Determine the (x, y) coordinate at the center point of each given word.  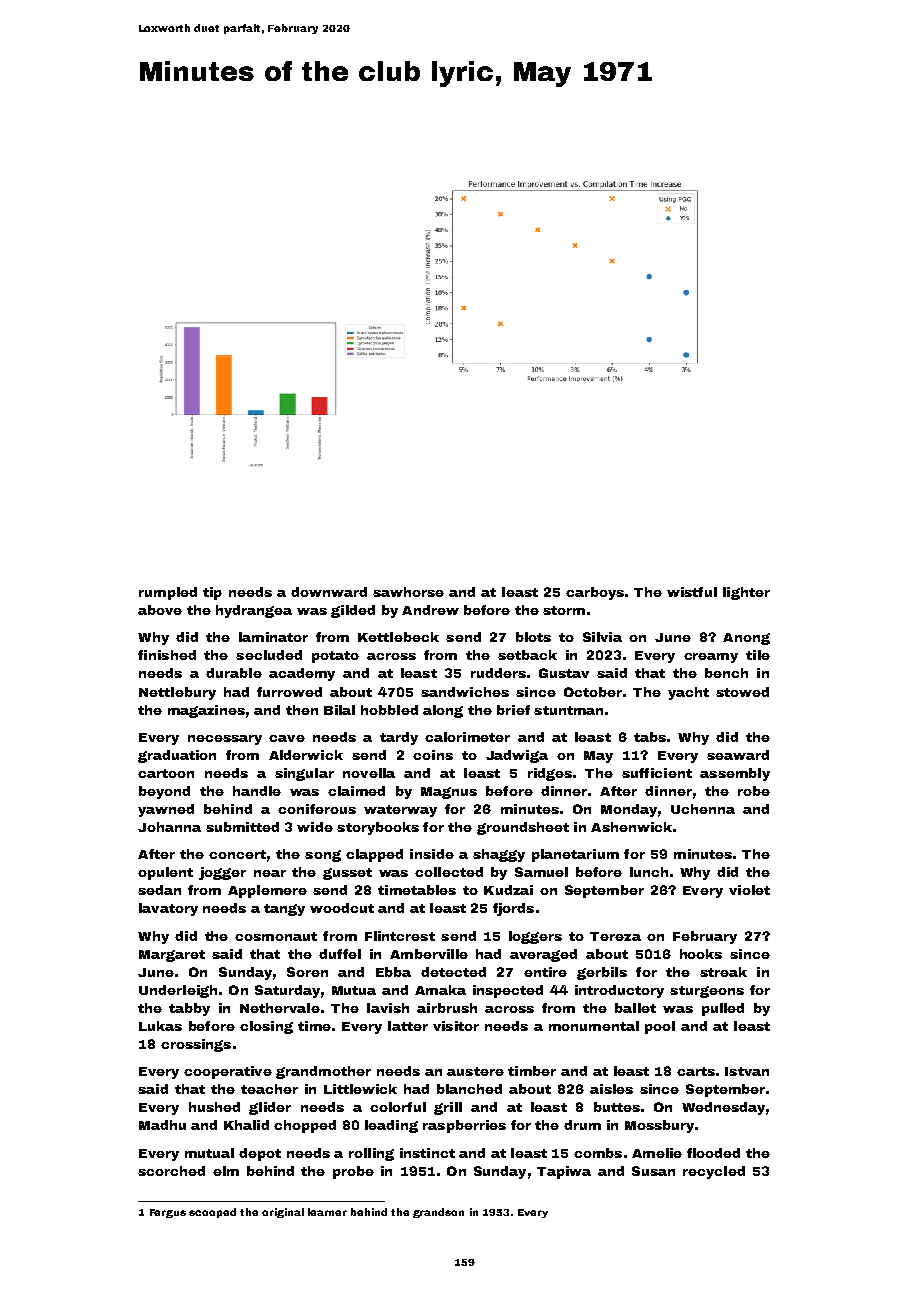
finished (167, 655)
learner (327, 1212)
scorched (171, 1171)
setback (527, 655)
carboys (595, 593)
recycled (714, 1172)
